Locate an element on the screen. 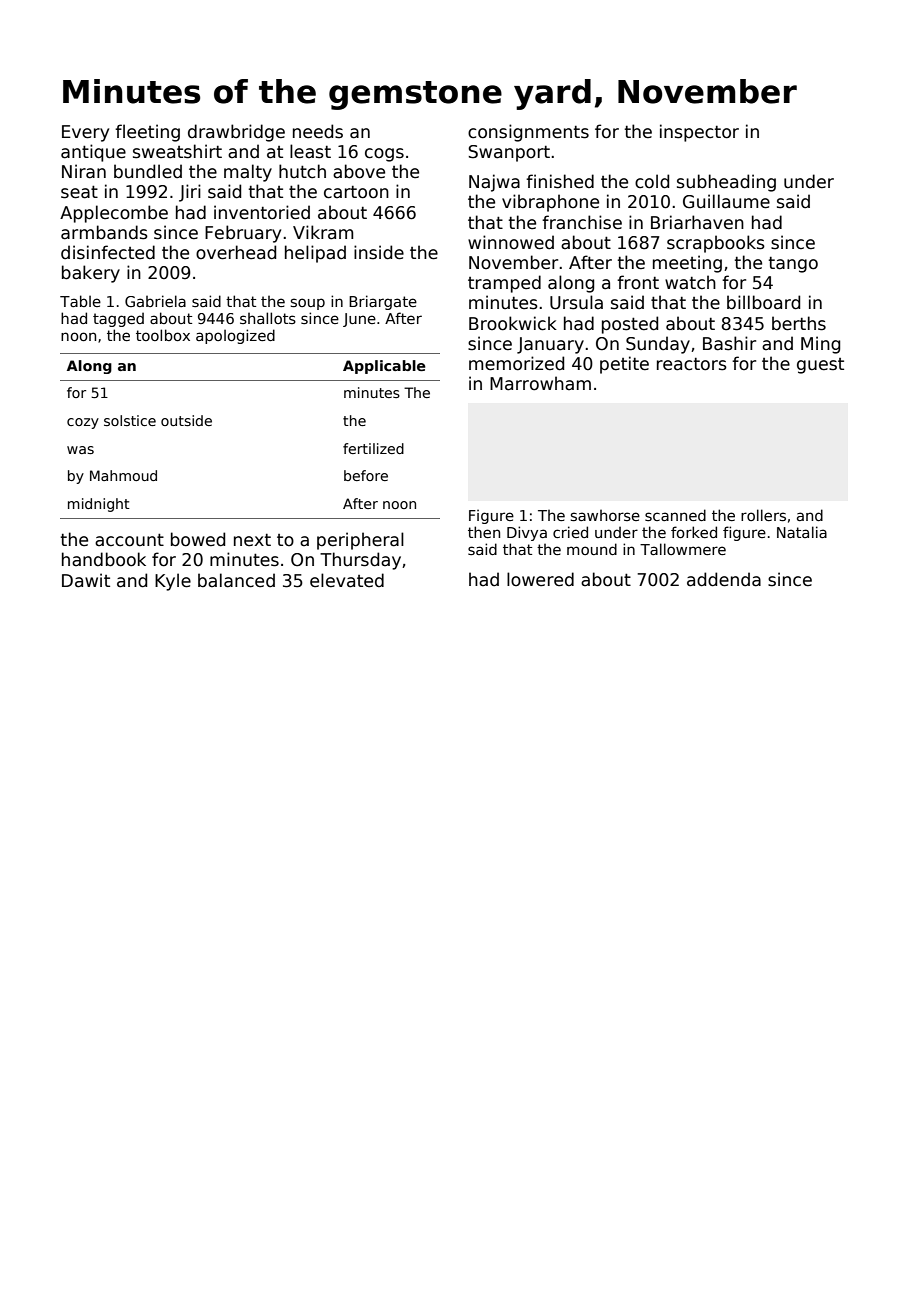 The height and width of the screenshot is (1316, 908). meeting is located at coordinates (687, 264).
